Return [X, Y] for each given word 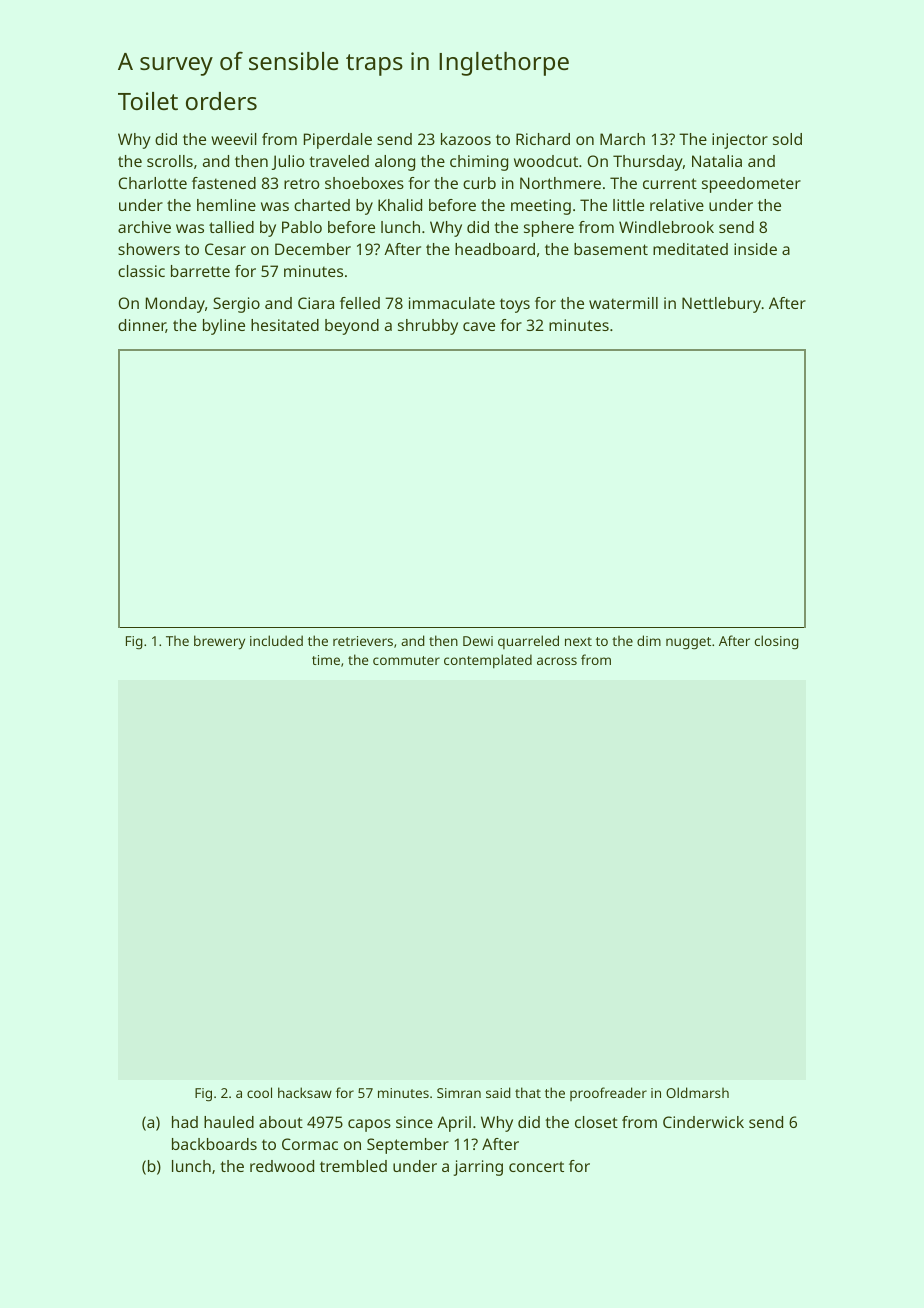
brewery [219, 642]
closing [777, 642]
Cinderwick [703, 1122]
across [557, 661]
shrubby [428, 327]
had [185, 1122]
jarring [478, 1168]
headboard [495, 249]
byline [224, 327]
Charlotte [152, 183]
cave [479, 326]
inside [755, 249]
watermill [623, 303]
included [276, 640]
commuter [406, 660]
